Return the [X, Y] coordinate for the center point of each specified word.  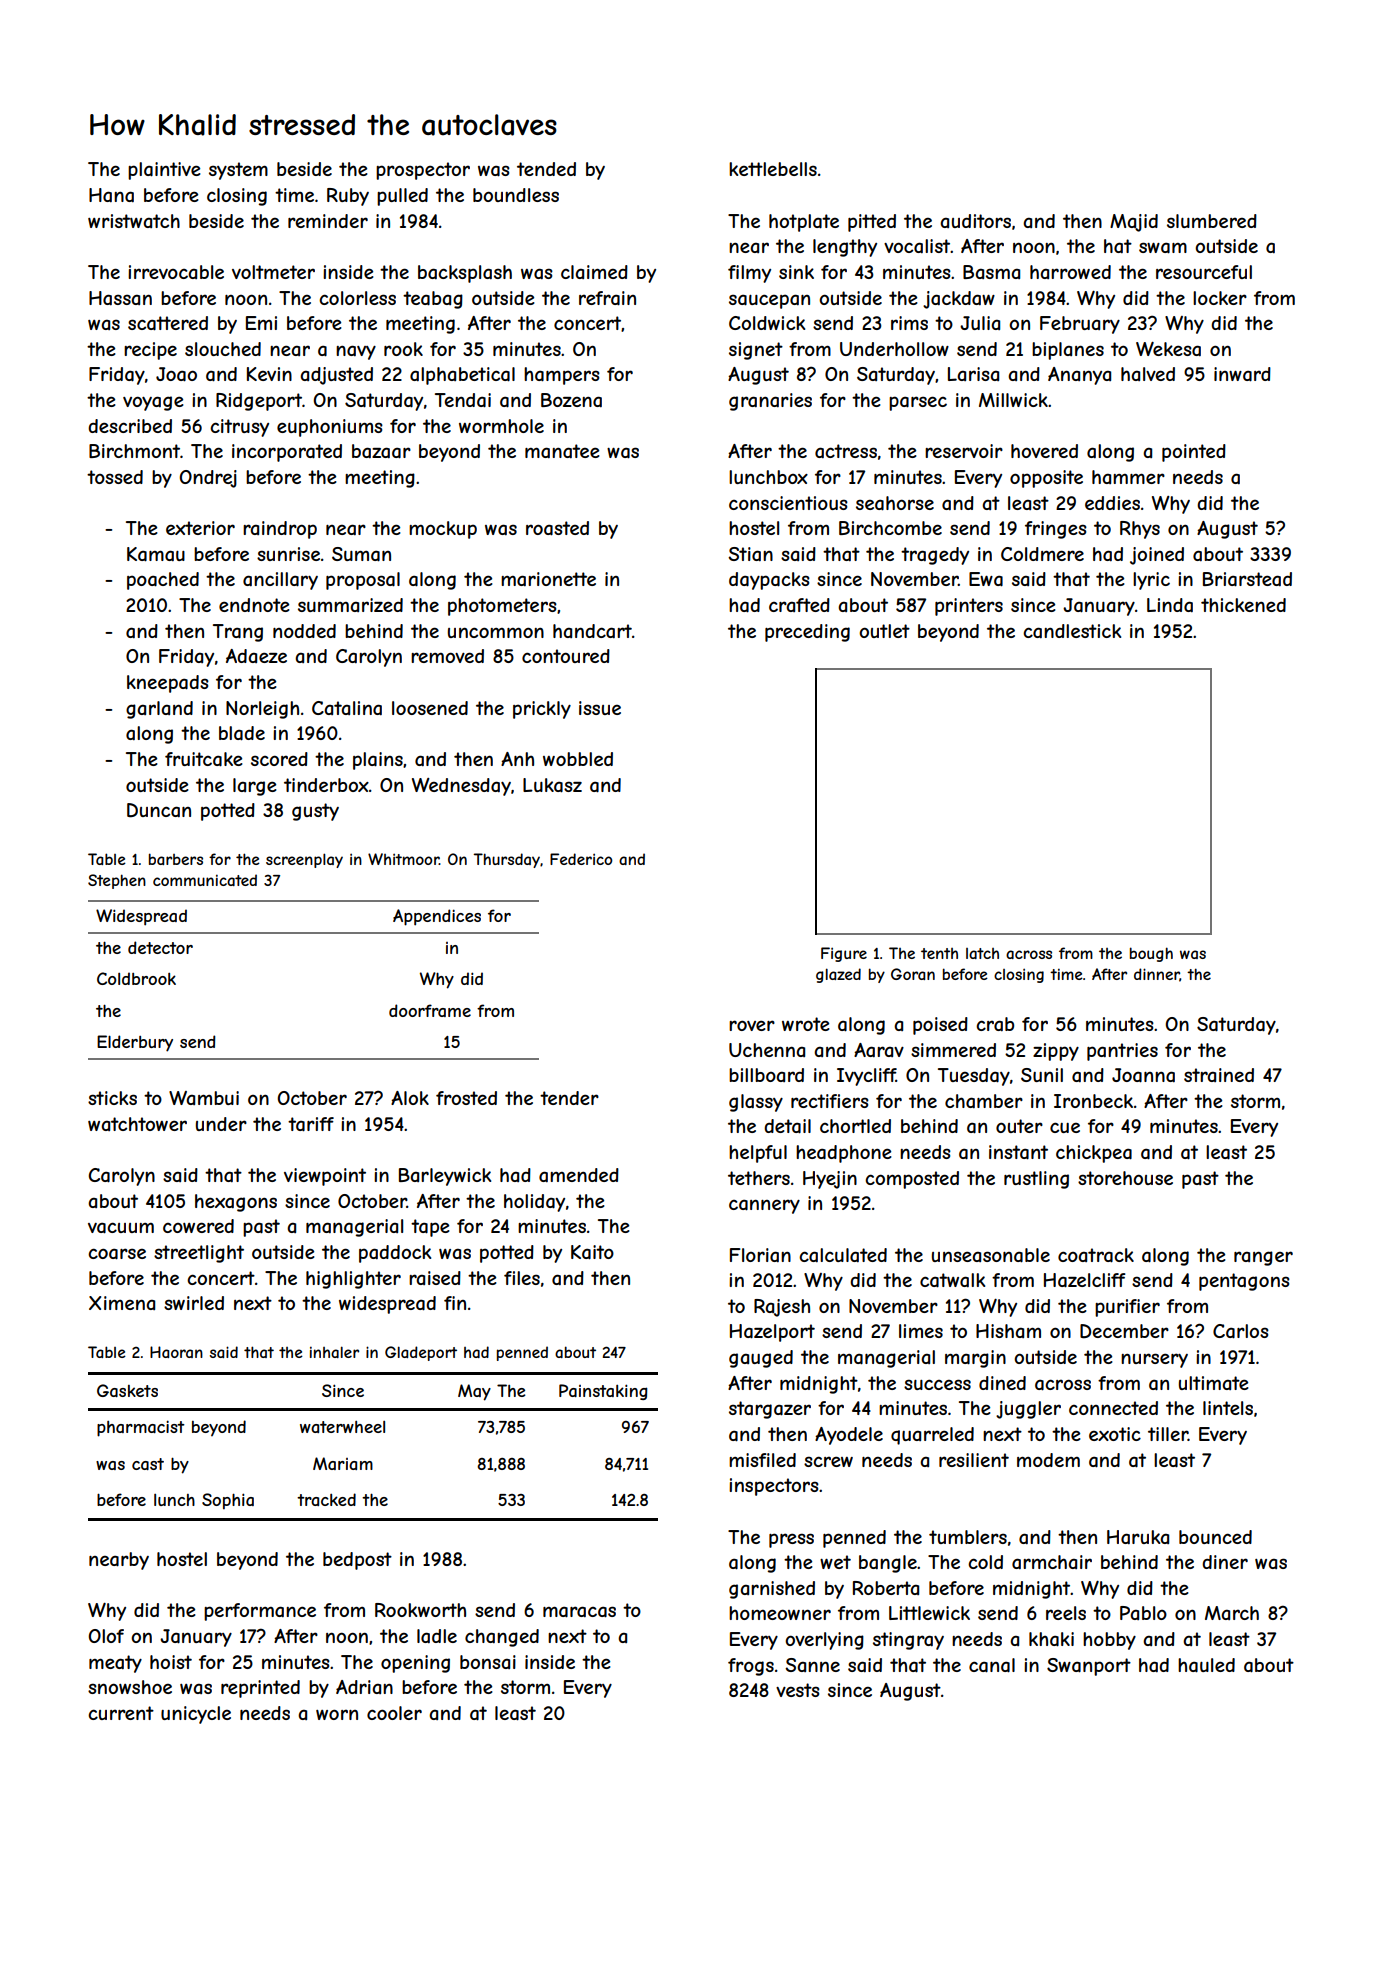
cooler [394, 1713]
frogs [751, 1667]
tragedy [935, 556]
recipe [150, 351]
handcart [592, 631]
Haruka [1138, 1537]
